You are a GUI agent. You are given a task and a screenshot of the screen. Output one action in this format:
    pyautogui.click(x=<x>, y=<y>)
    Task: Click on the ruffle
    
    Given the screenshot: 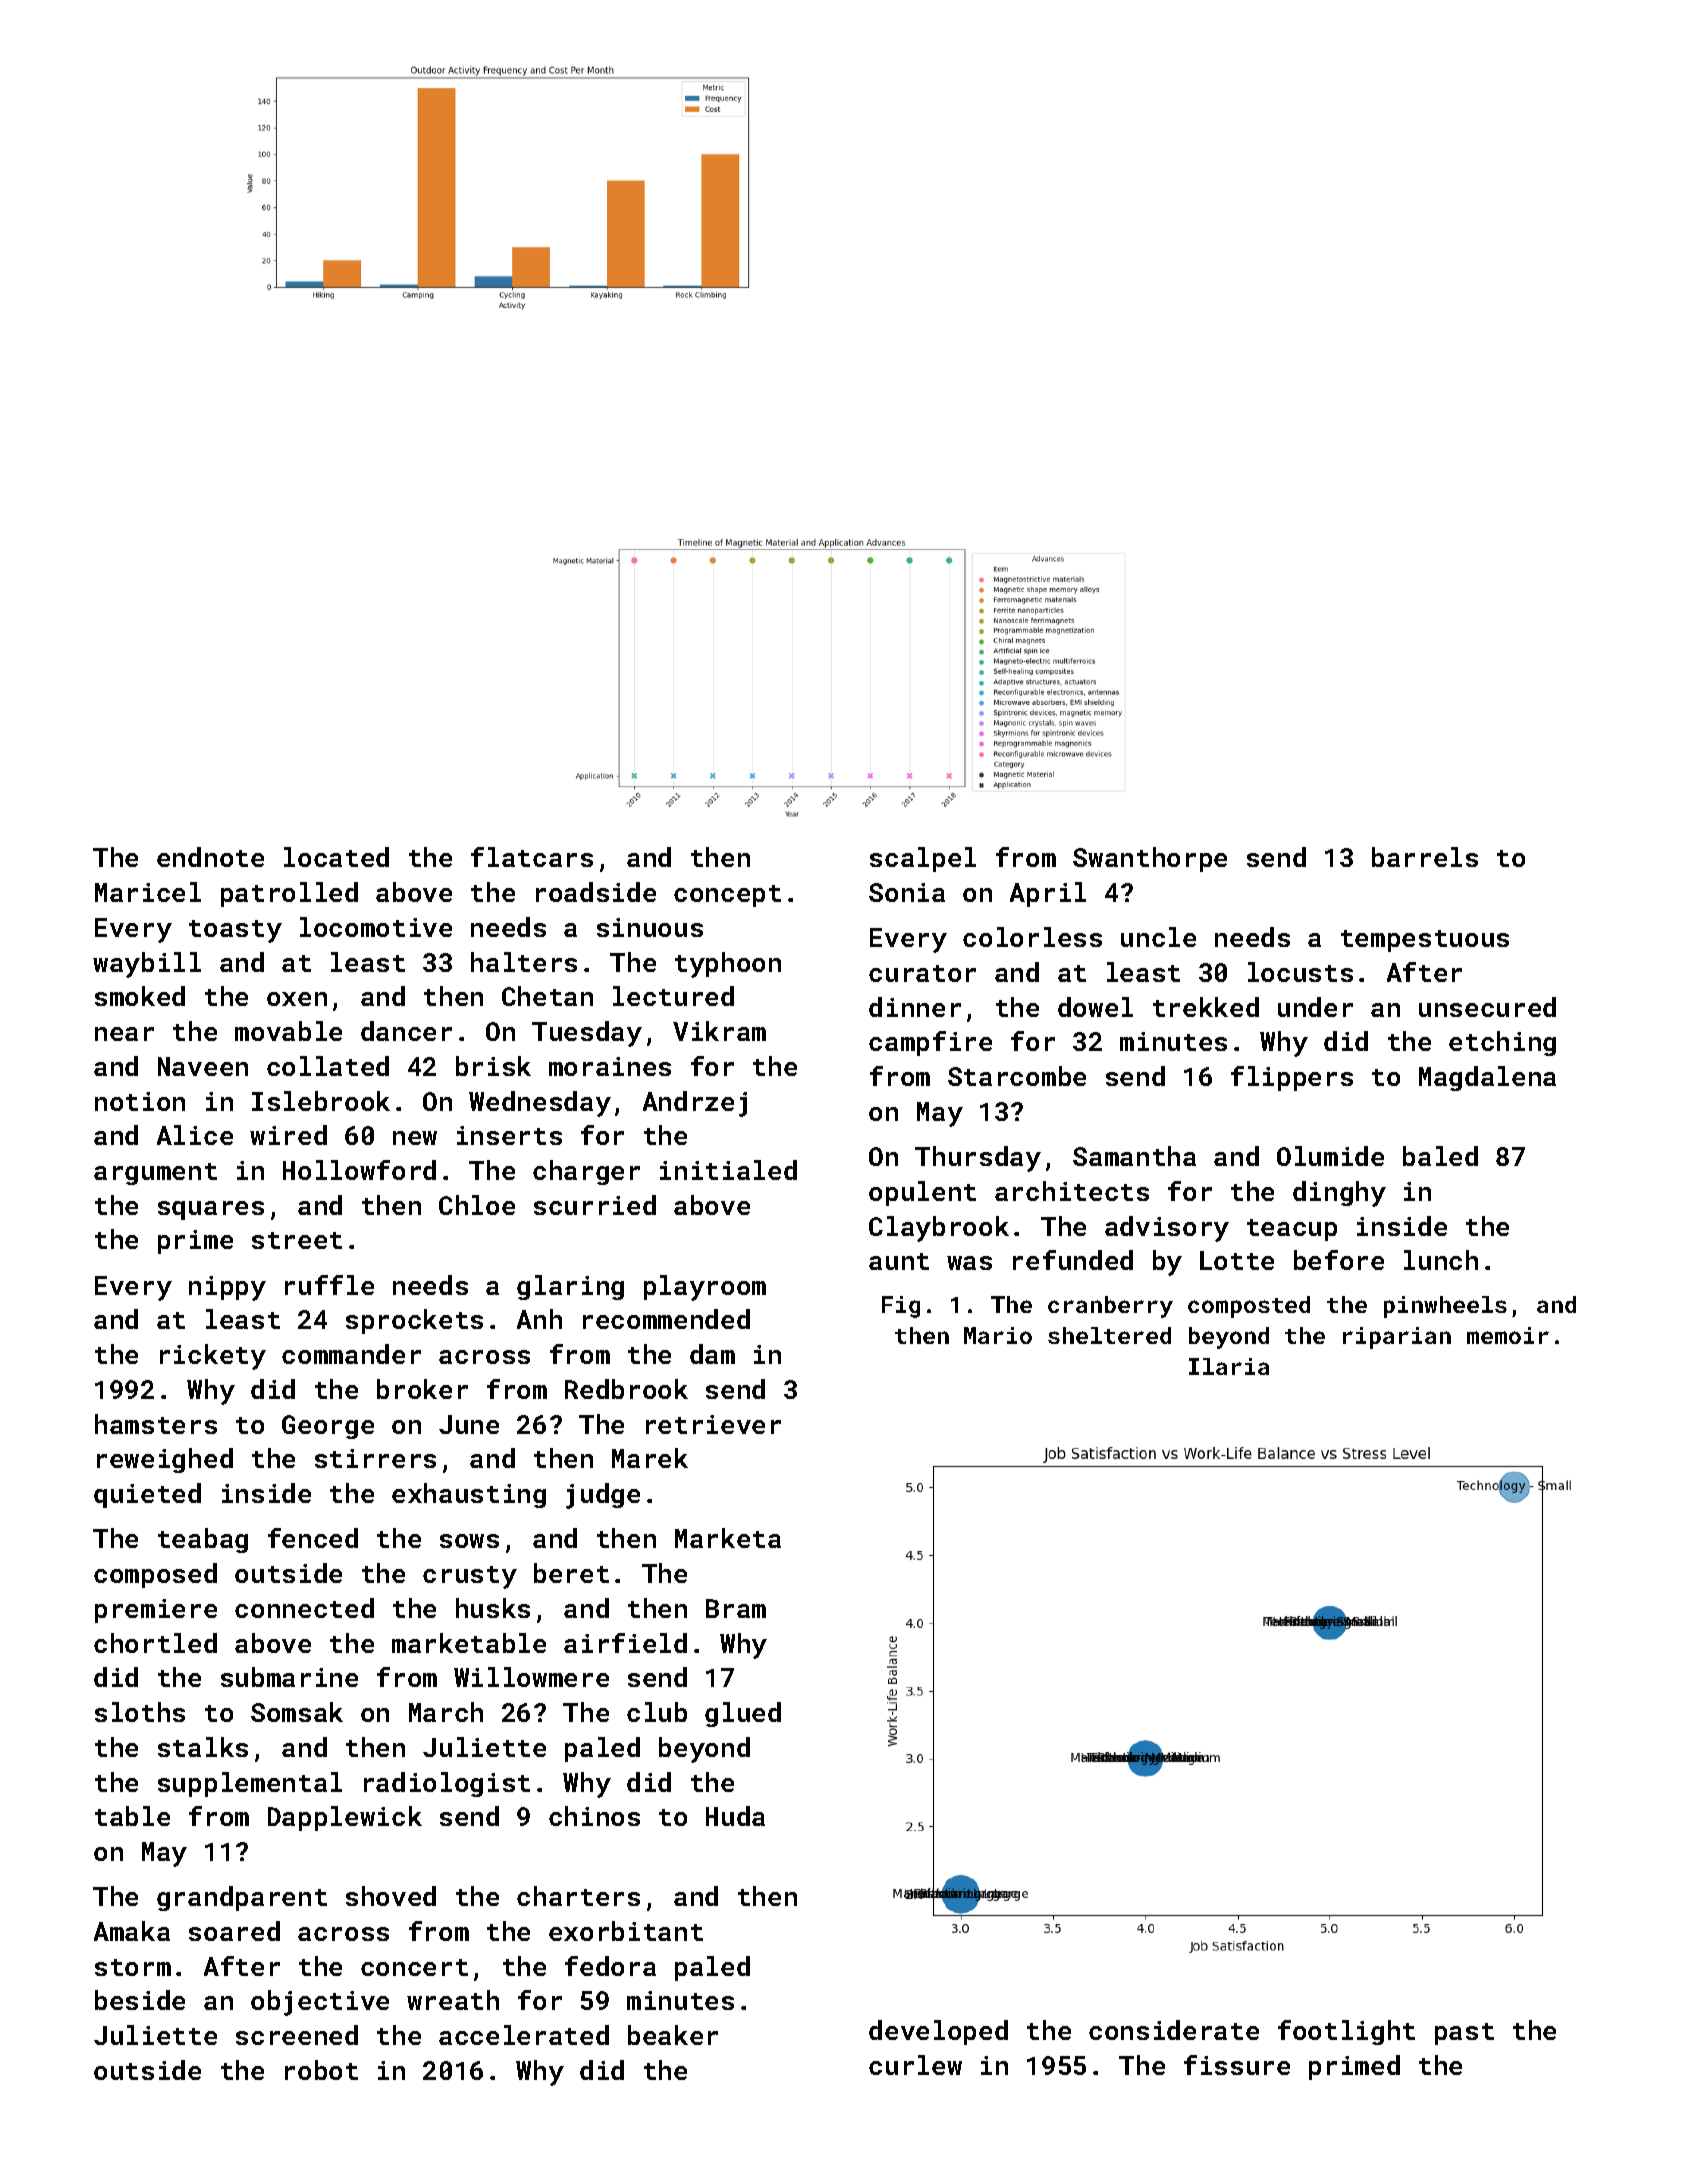 What is the action you would take?
    pyautogui.click(x=329, y=1285)
